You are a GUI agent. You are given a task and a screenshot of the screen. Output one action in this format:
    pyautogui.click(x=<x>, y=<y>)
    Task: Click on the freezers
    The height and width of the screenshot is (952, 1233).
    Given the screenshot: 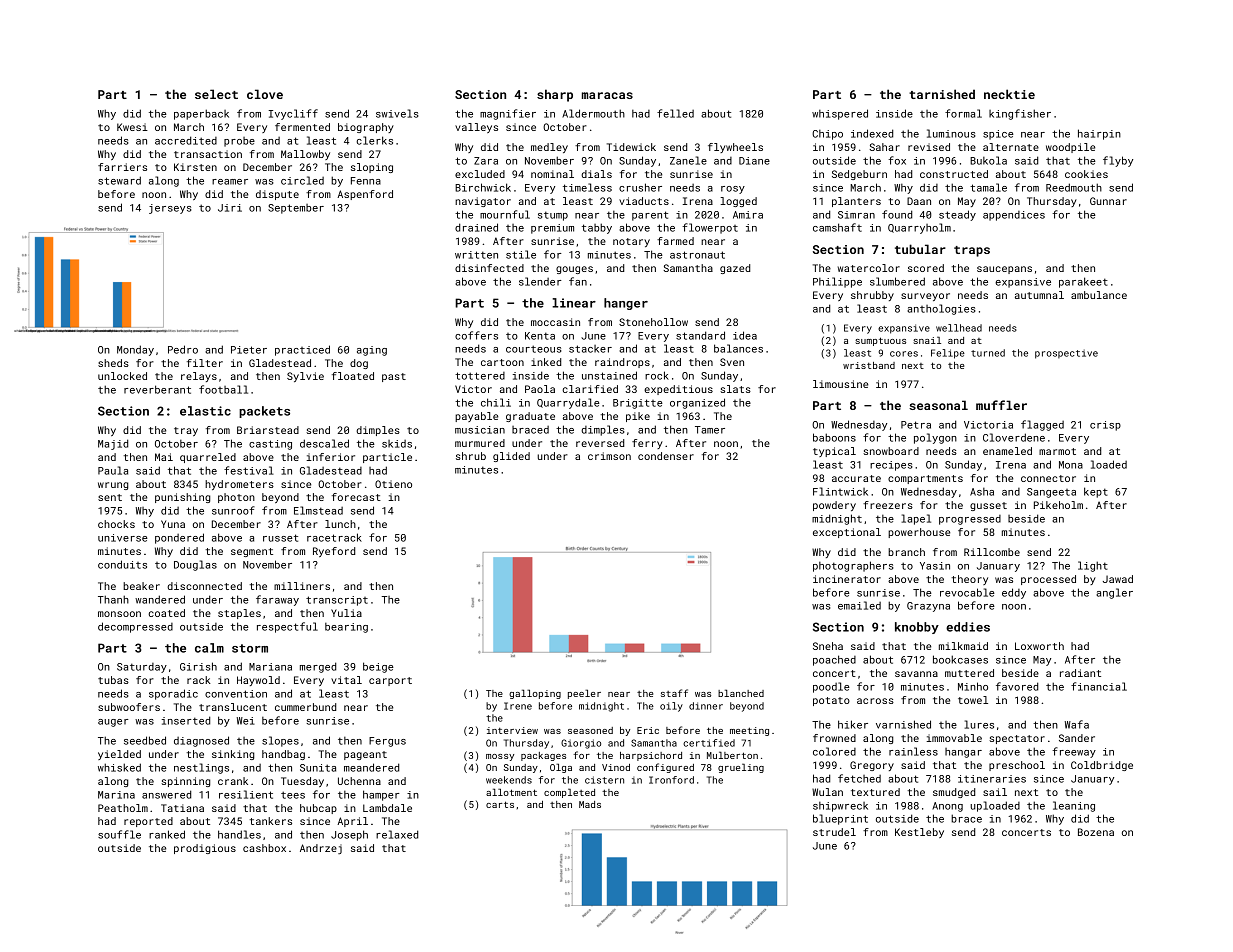 What is the action you would take?
    pyautogui.click(x=888, y=505)
